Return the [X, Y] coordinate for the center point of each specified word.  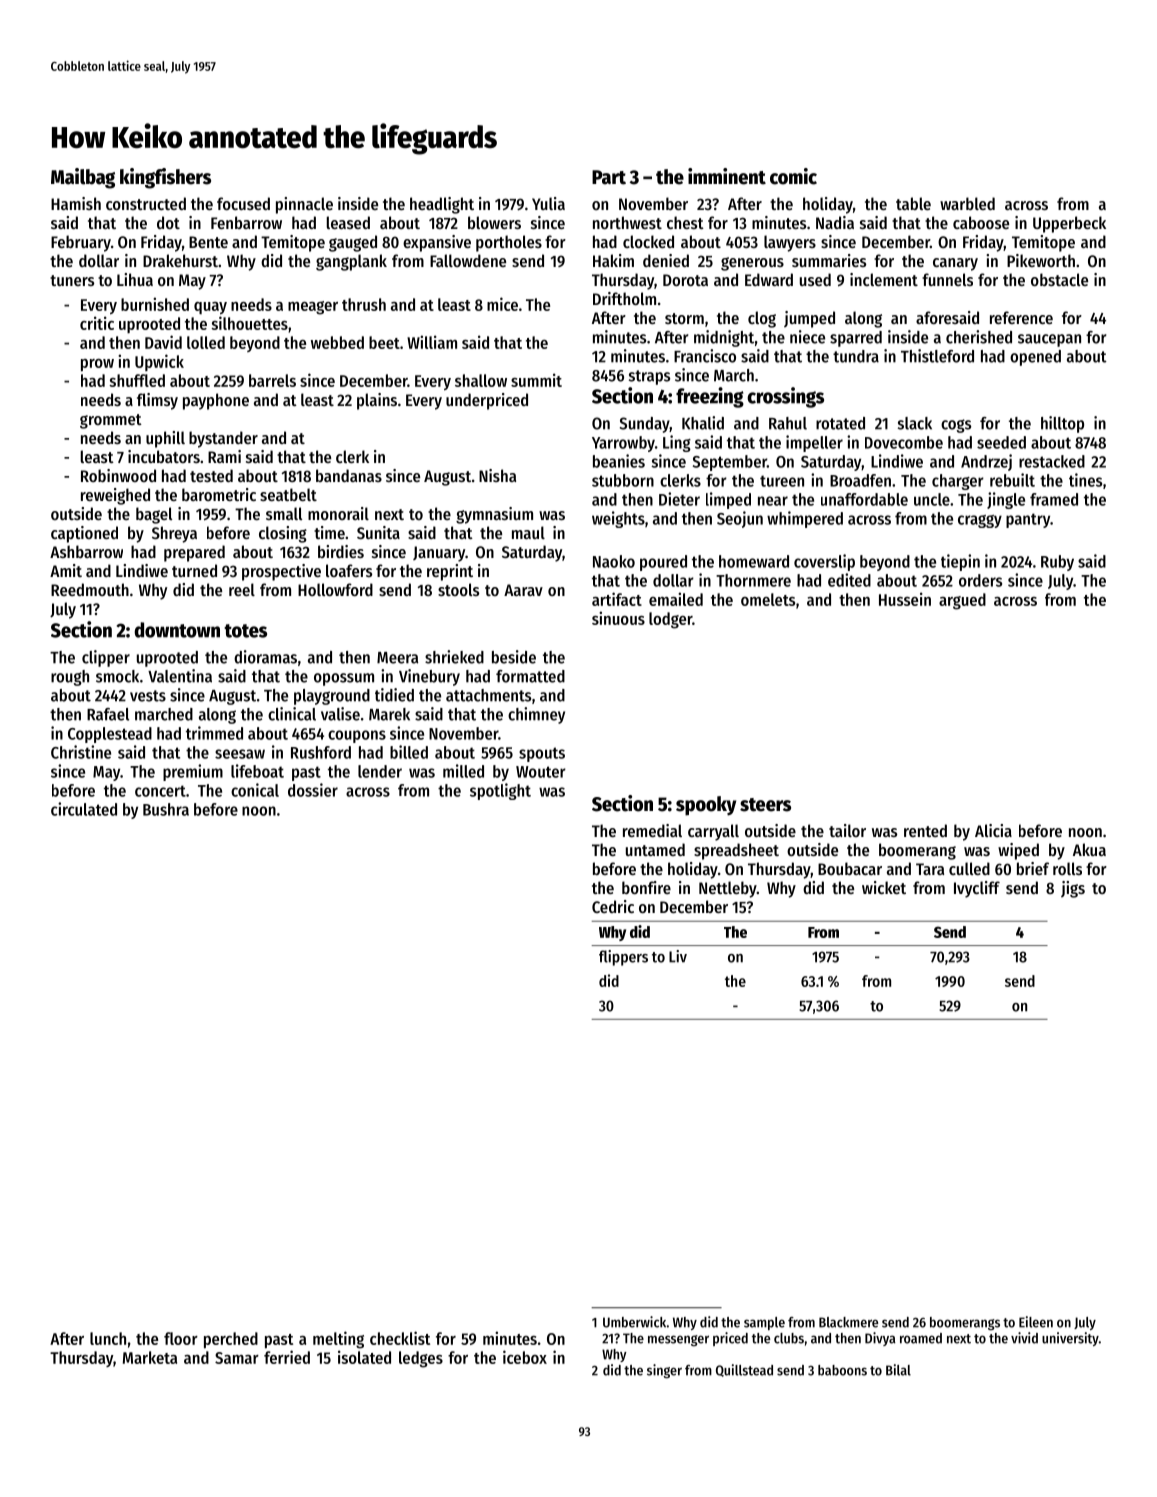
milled [463, 771]
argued [962, 601]
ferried [287, 1357]
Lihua [135, 279]
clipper [106, 658]
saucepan [1049, 340]
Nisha [497, 475]
